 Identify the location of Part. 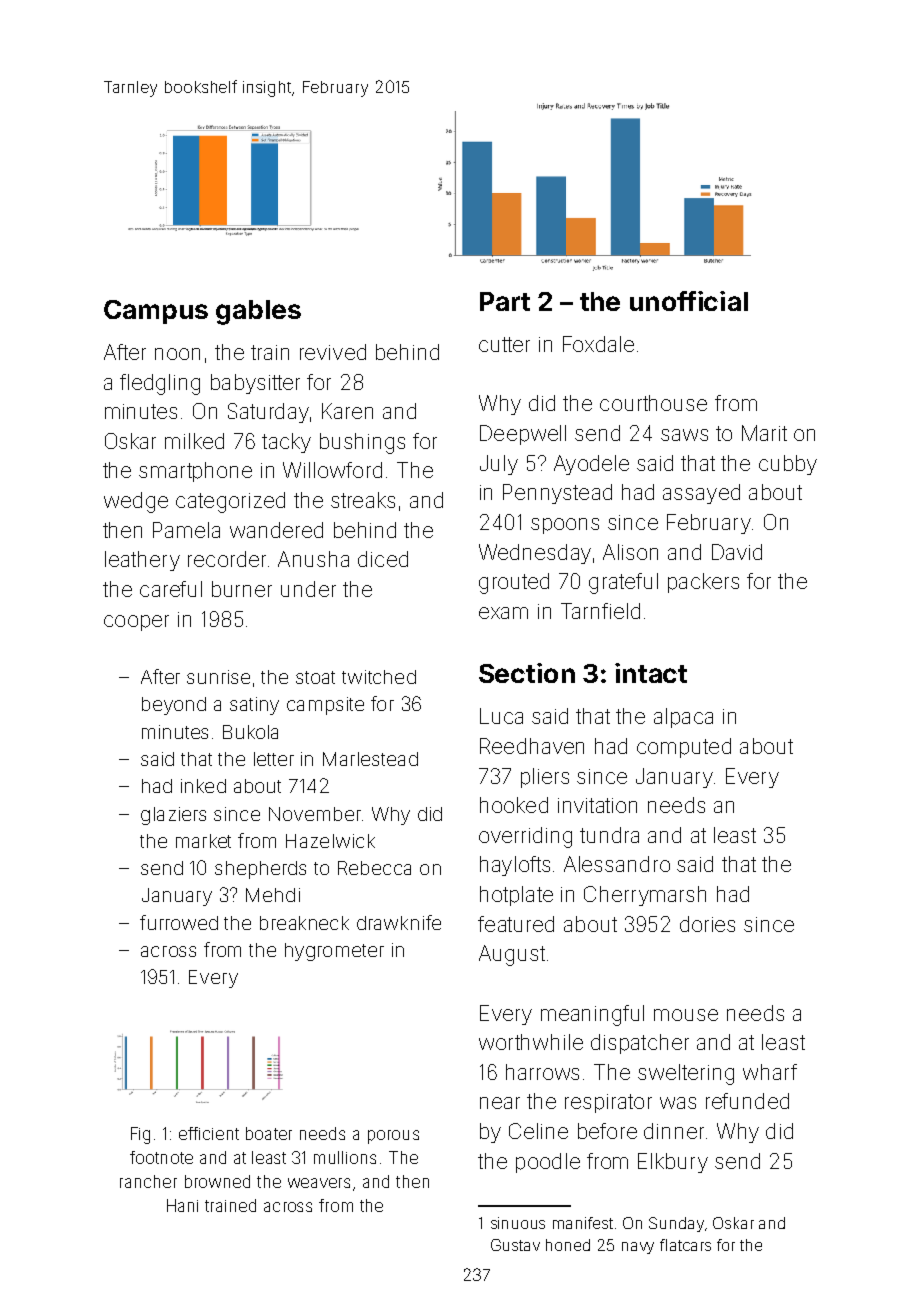
(505, 301).
